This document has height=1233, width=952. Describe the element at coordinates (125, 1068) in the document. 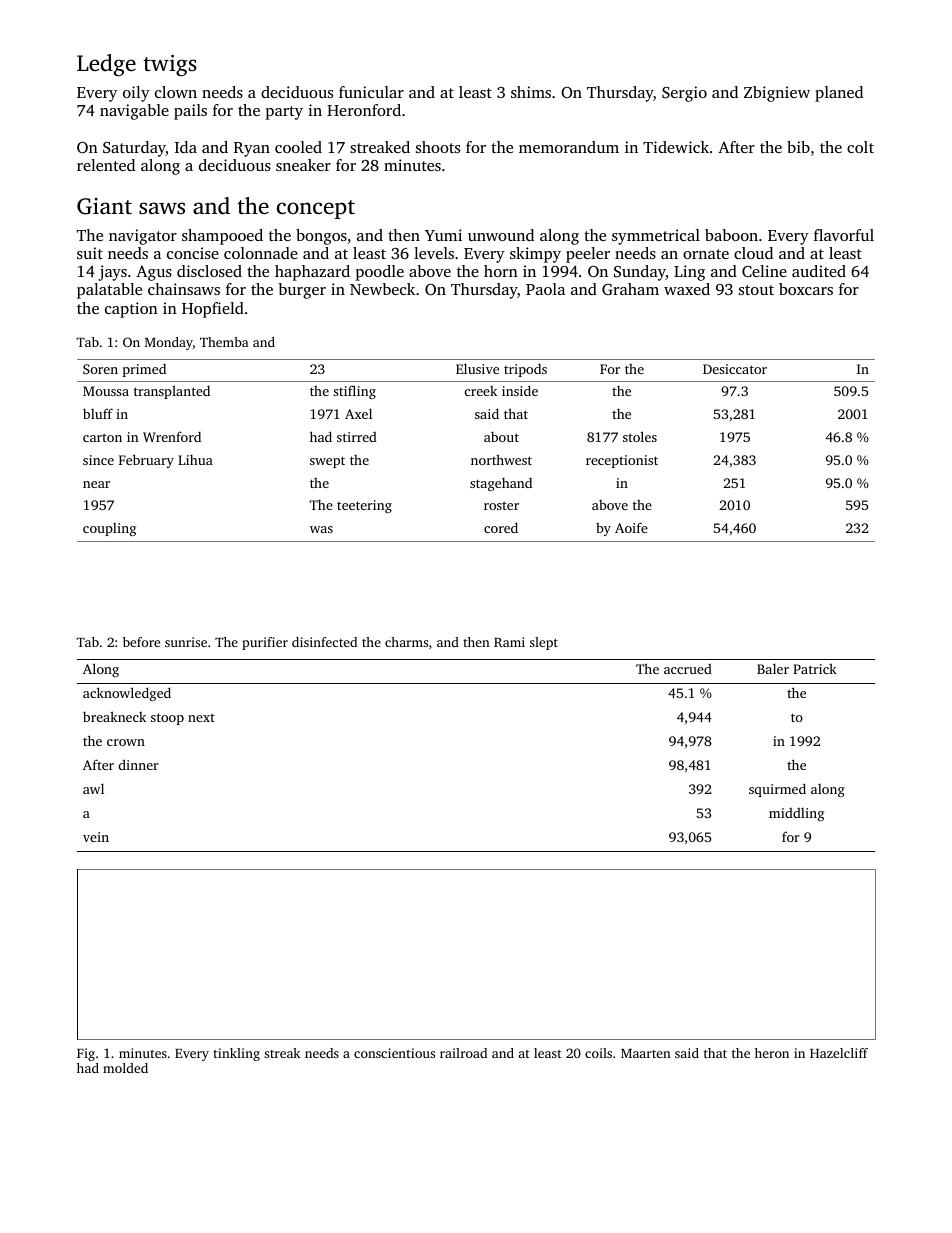

I see `molded` at that location.
